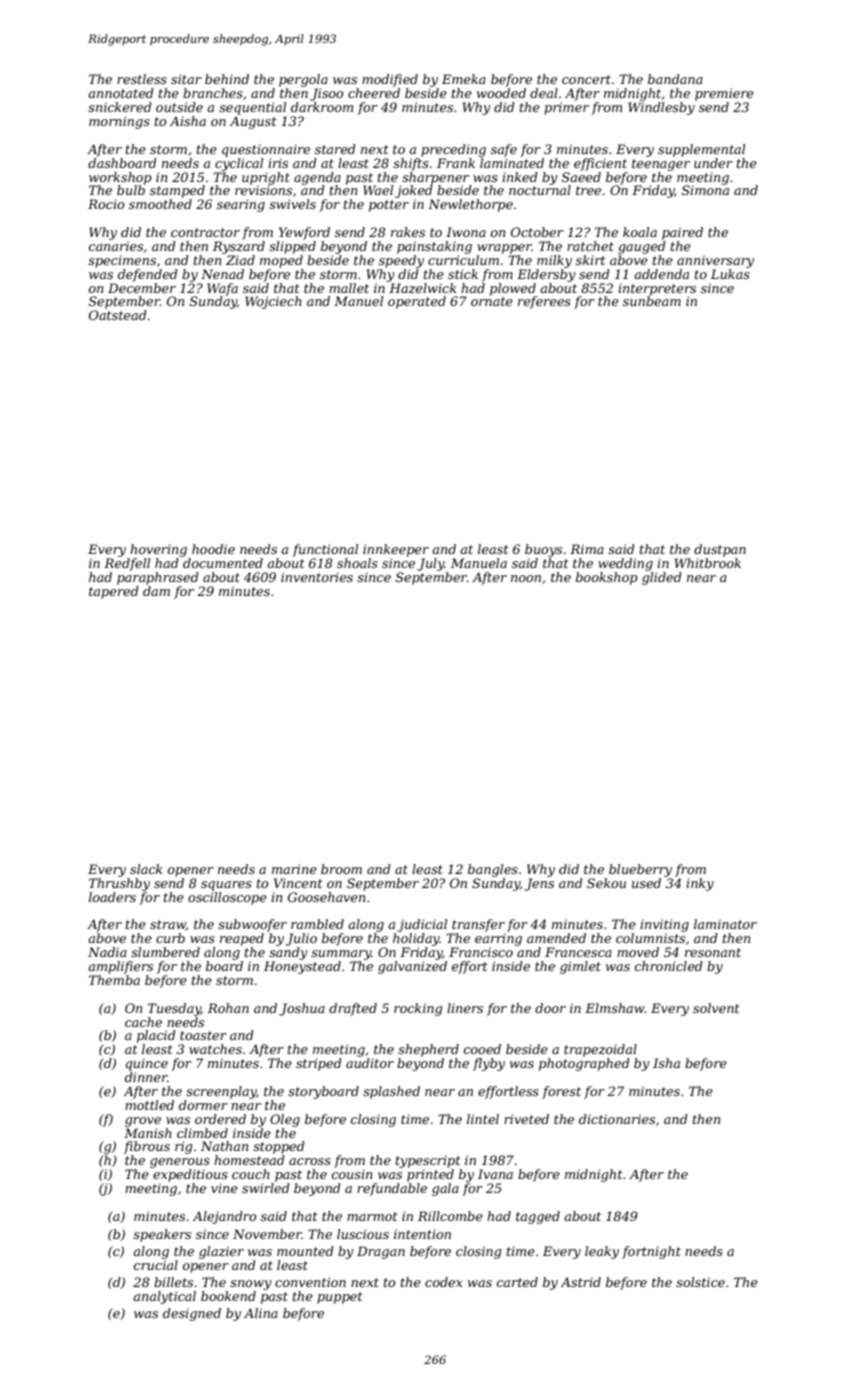 This image has width=849, height=1400. I want to click on Elmshaw, so click(615, 1008).
